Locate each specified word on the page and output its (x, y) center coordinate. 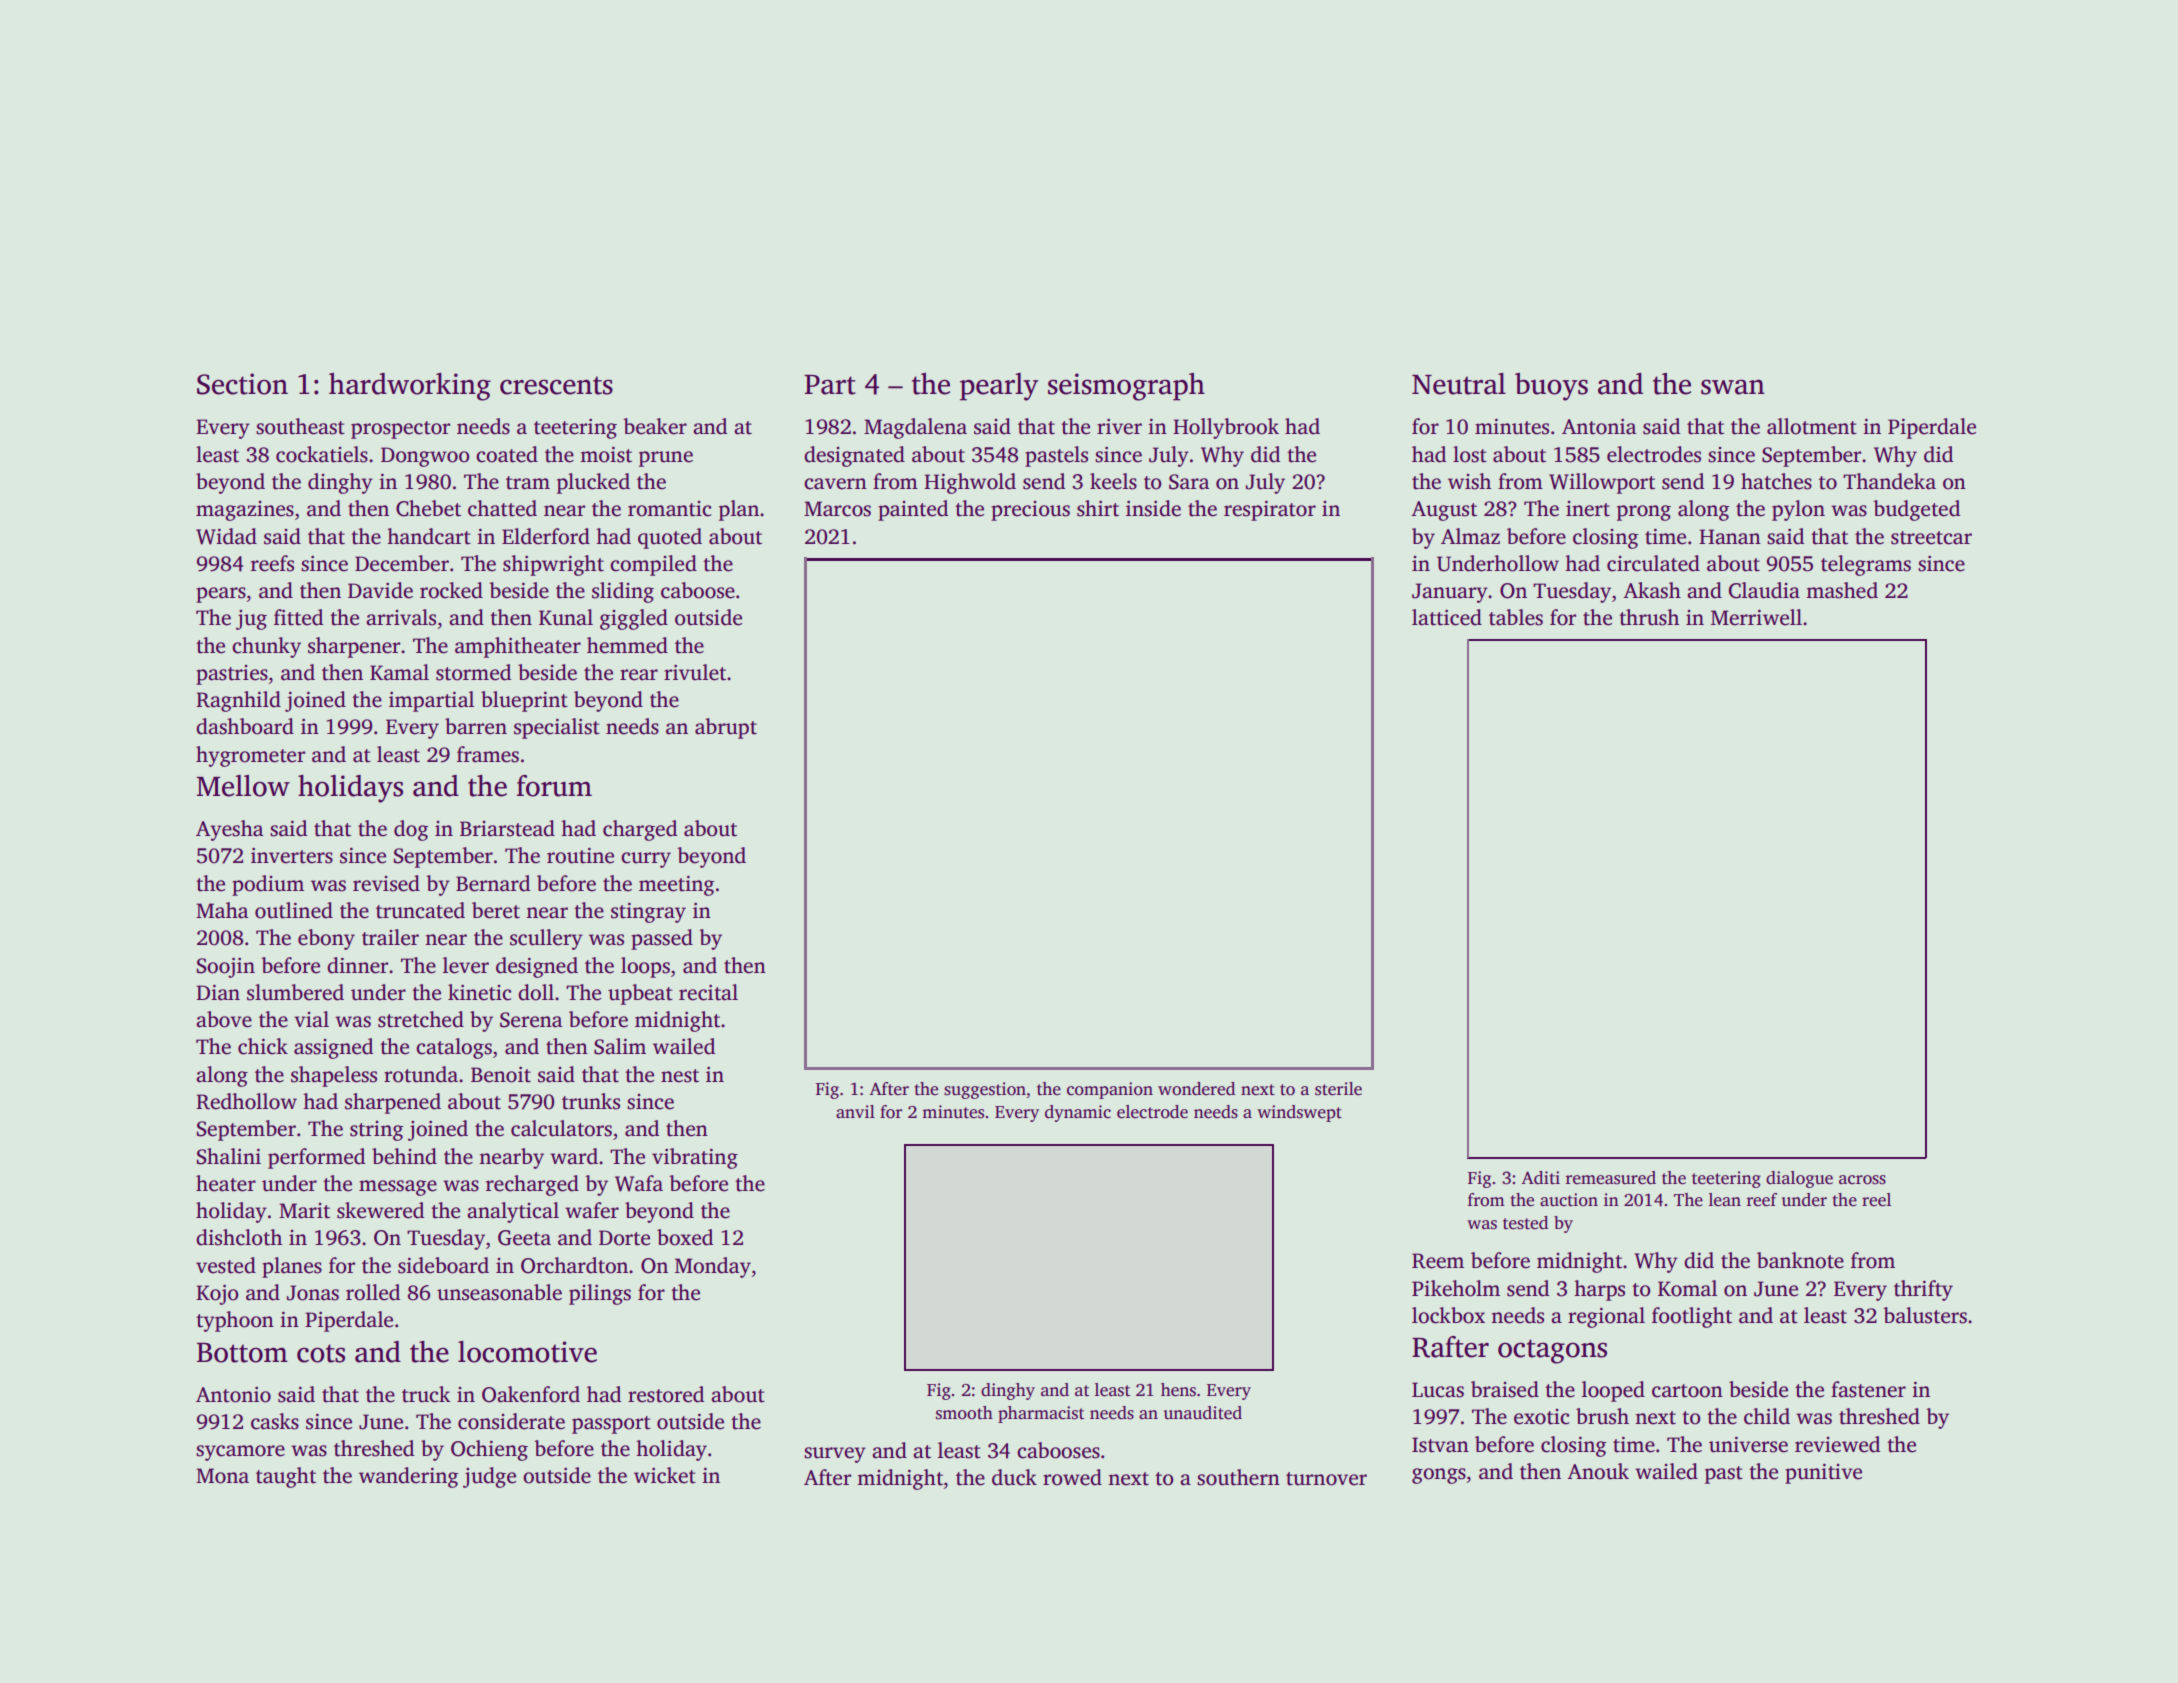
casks (275, 1421)
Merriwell (1756, 617)
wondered (1196, 1089)
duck (1014, 1477)
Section (242, 384)
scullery (546, 939)
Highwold (970, 483)
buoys (1551, 387)
